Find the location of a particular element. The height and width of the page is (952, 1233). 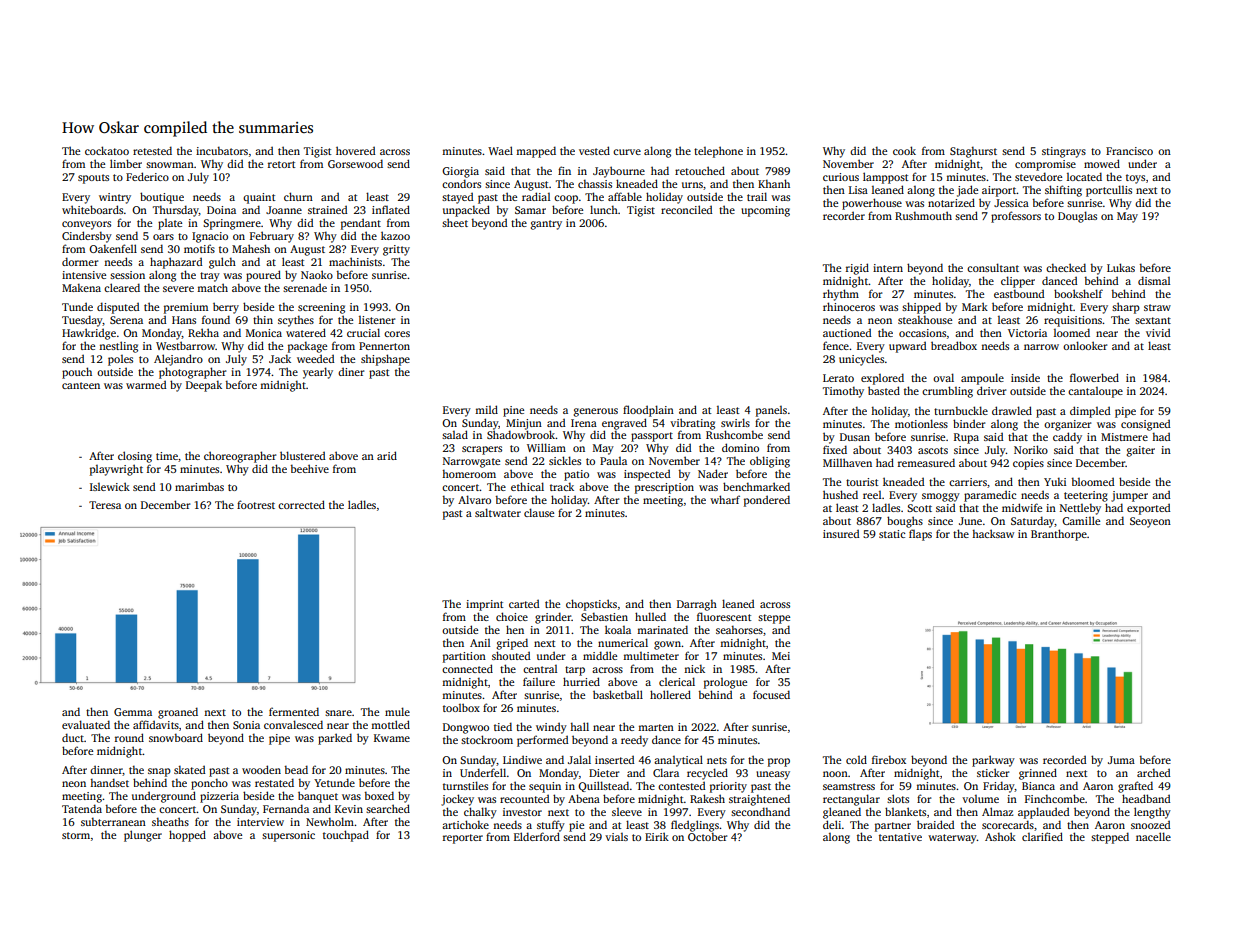

Seoyeon is located at coordinates (1150, 522).
